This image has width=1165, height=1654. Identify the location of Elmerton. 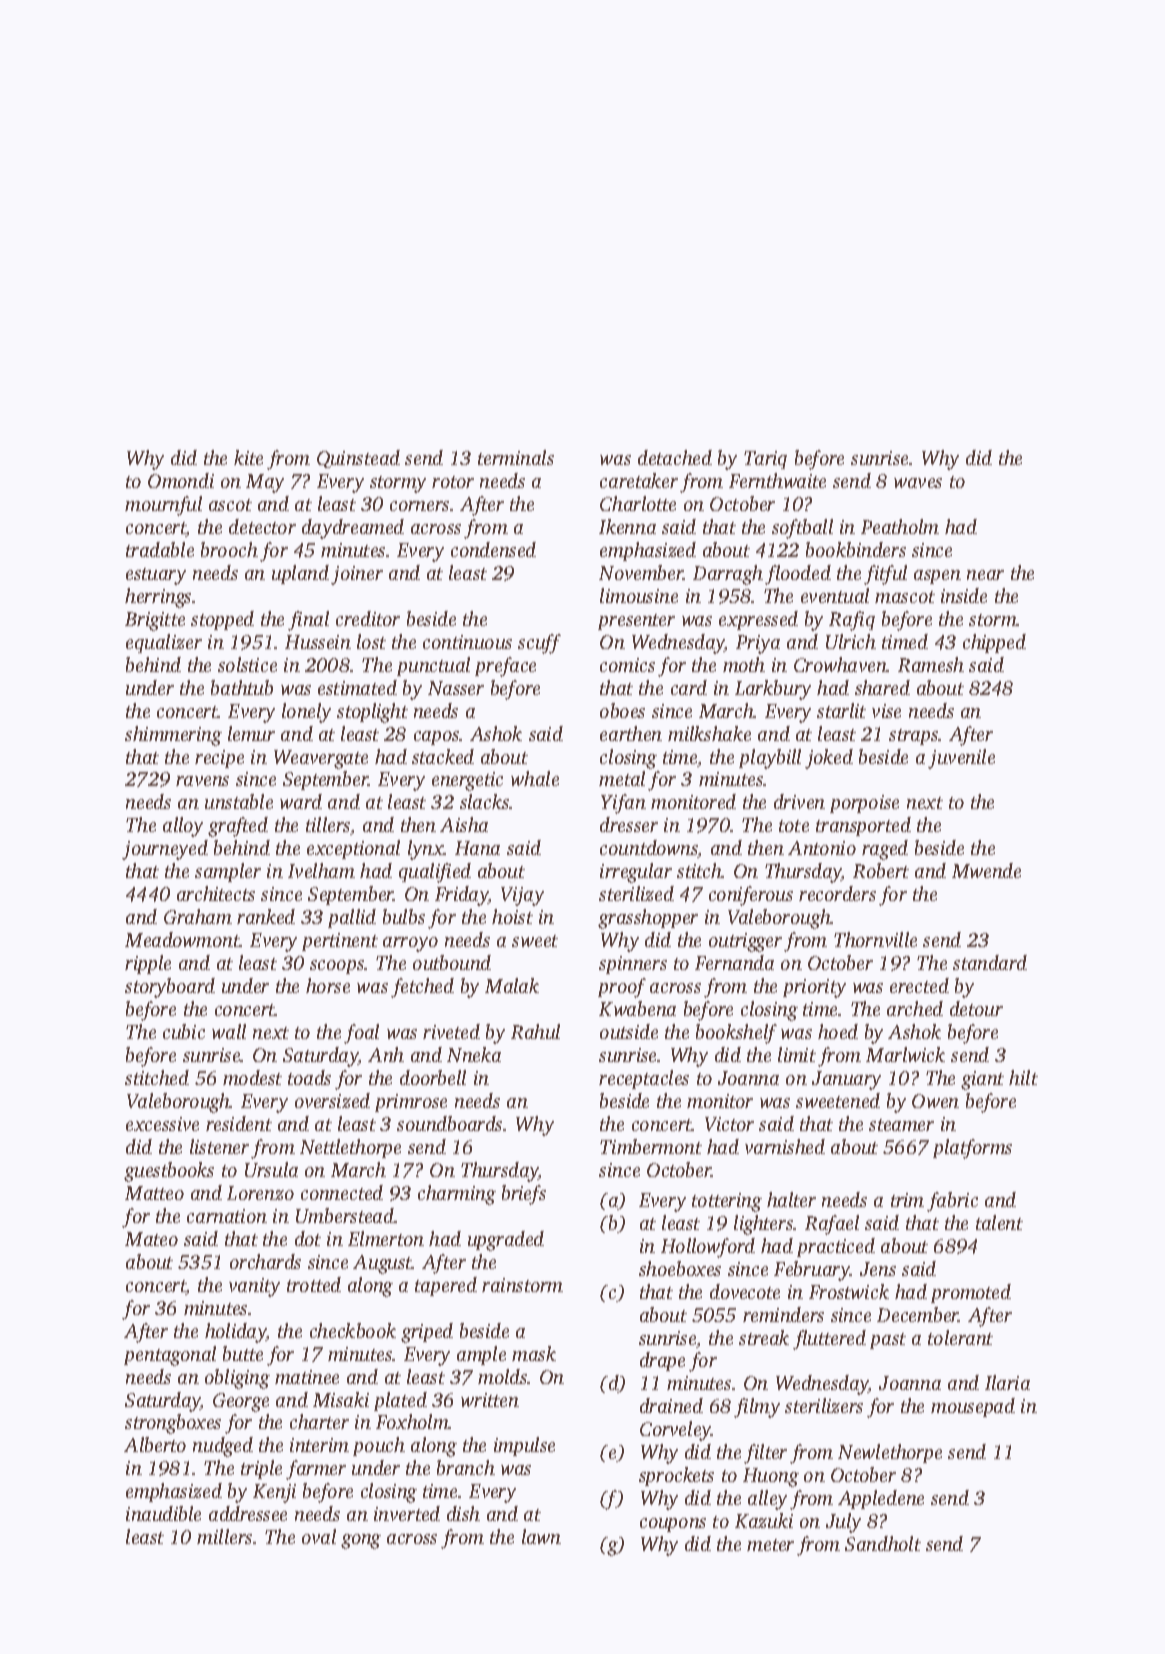
(386, 1238).
